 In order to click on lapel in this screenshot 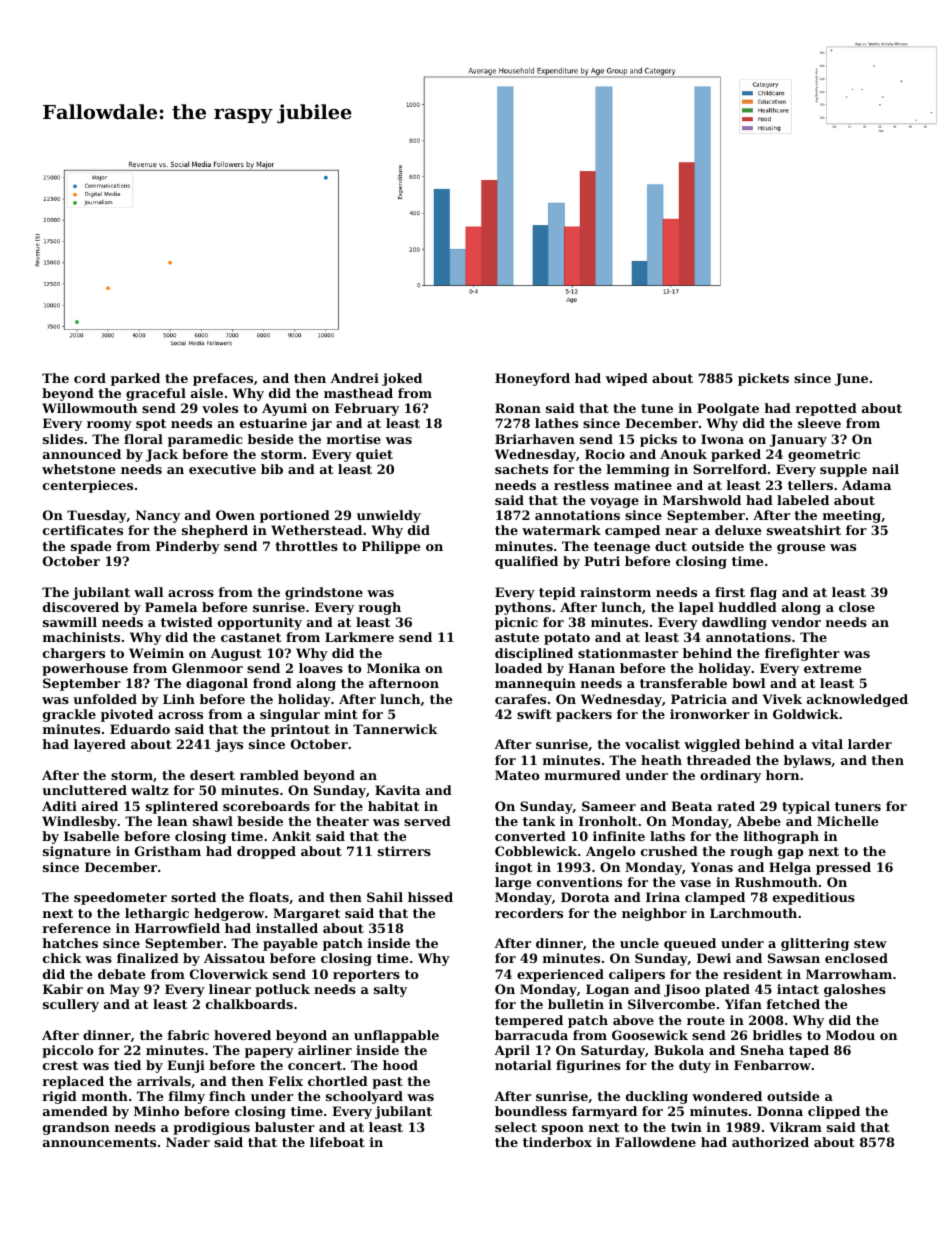, I will do `click(696, 608)`.
